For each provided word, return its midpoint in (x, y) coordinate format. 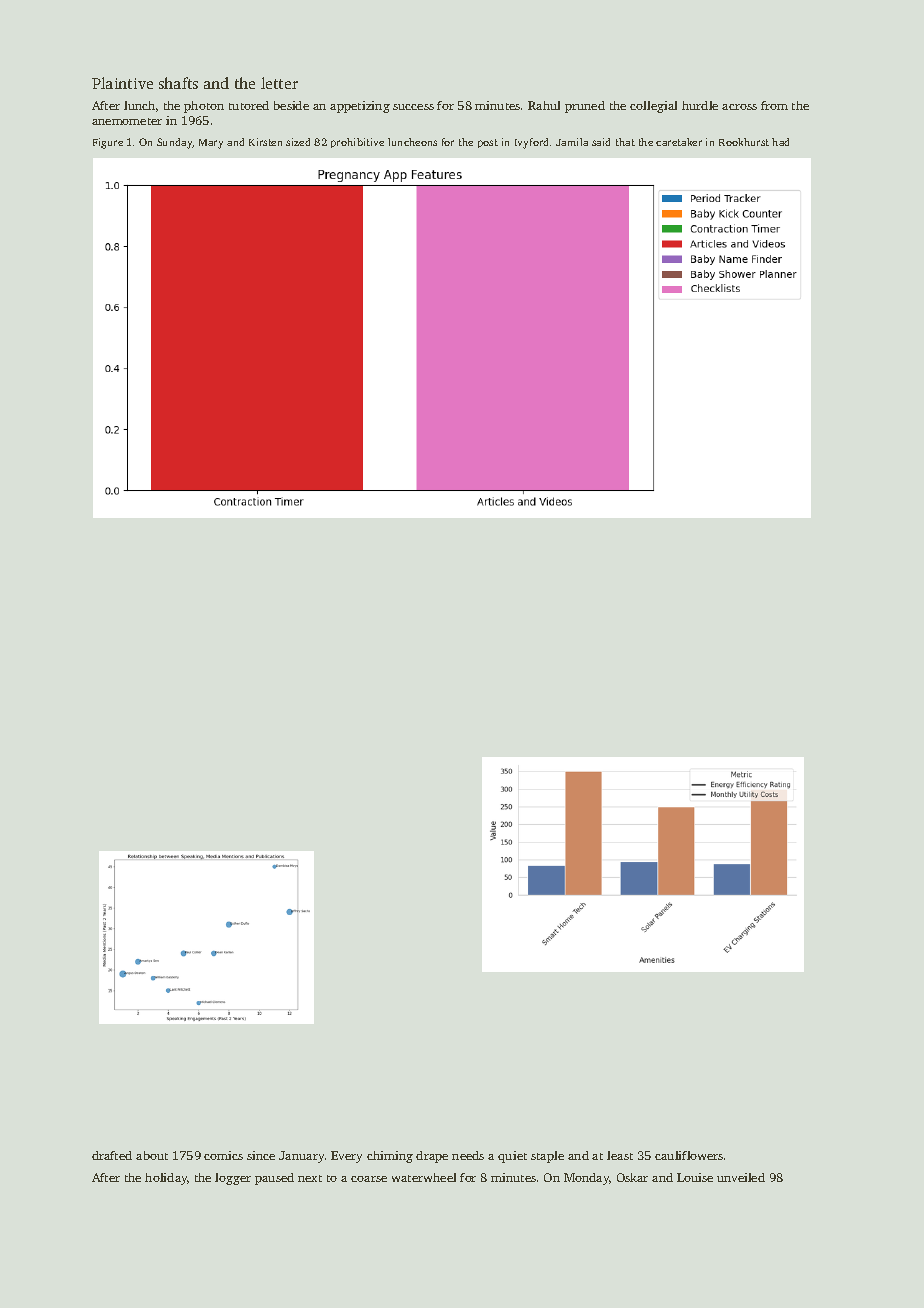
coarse (369, 1179)
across (739, 107)
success (413, 107)
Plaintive (122, 83)
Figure (108, 143)
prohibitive (357, 143)
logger (233, 1179)
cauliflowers (689, 1155)
